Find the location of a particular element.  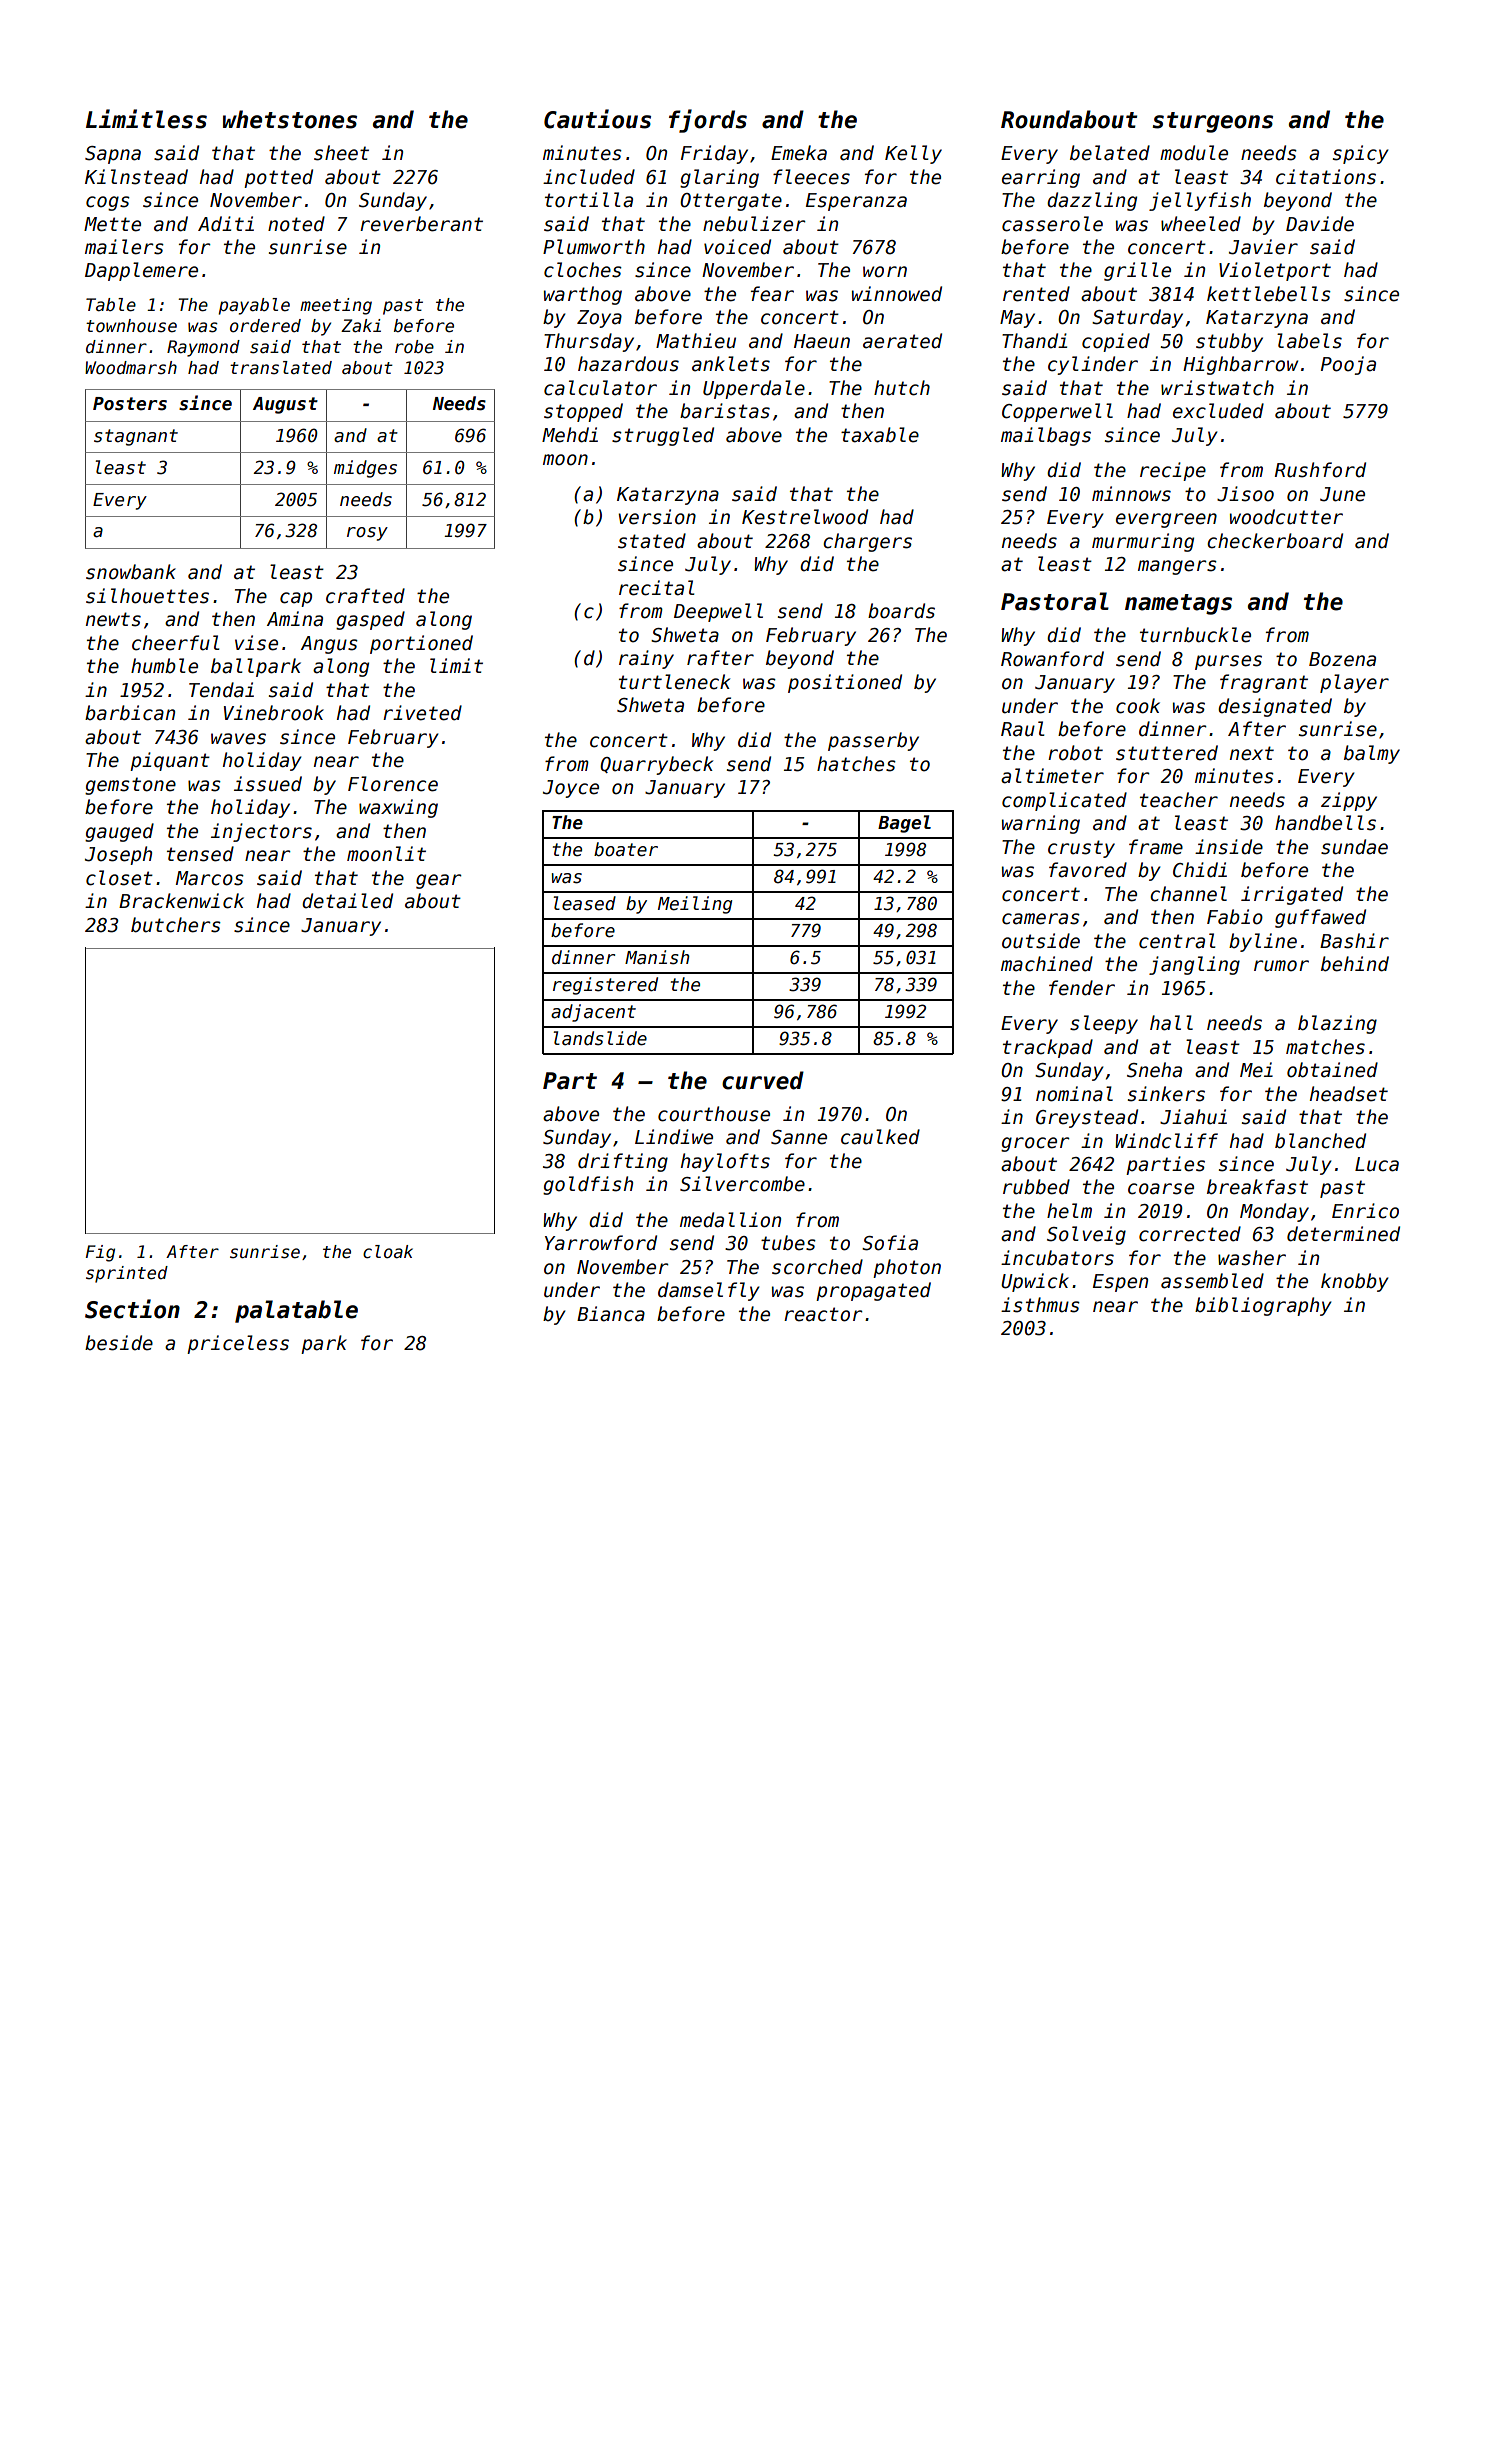

anklets is located at coordinates (731, 364).
